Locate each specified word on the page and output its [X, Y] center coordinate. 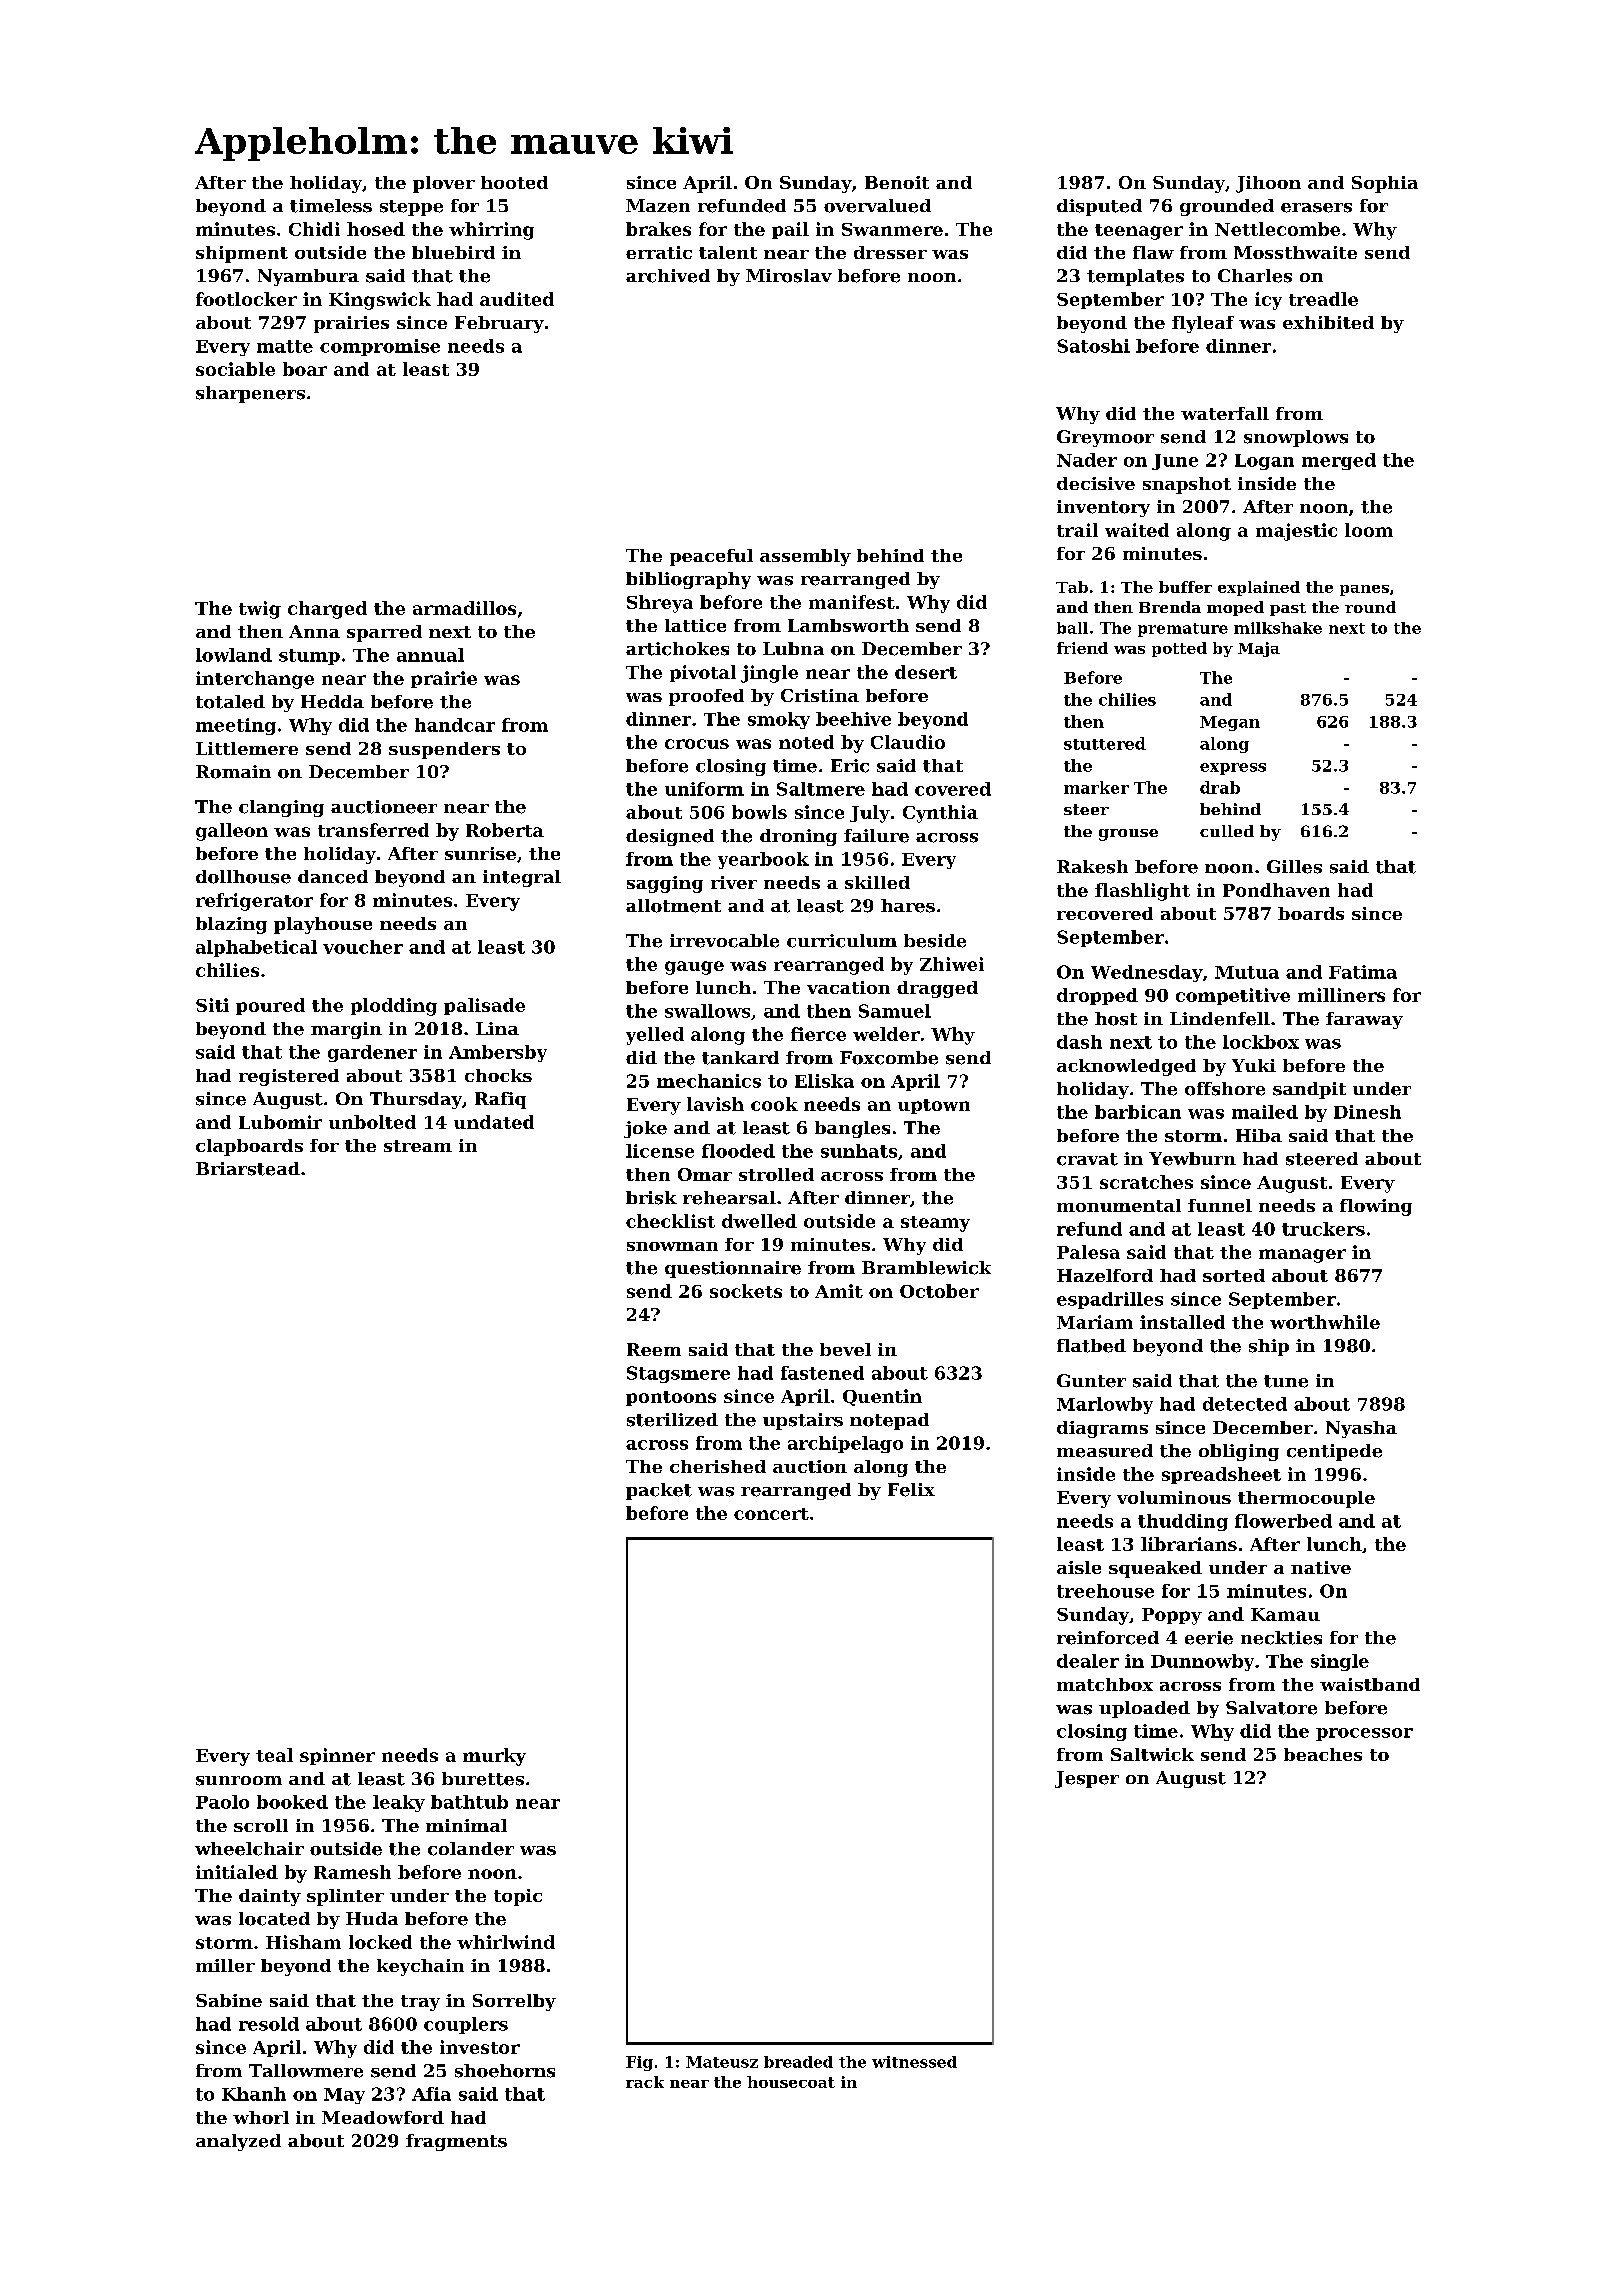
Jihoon [1268, 184]
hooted [514, 182]
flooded [738, 1151]
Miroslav [789, 276]
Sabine [229, 2000]
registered [289, 1077]
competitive [1233, 996]
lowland [234, 655]
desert [926, 672]
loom [1369, 530]
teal [274, 1755]
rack [645, 2082]
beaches [1323, 1754]
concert [771, 1514]
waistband [1370, 1684]
